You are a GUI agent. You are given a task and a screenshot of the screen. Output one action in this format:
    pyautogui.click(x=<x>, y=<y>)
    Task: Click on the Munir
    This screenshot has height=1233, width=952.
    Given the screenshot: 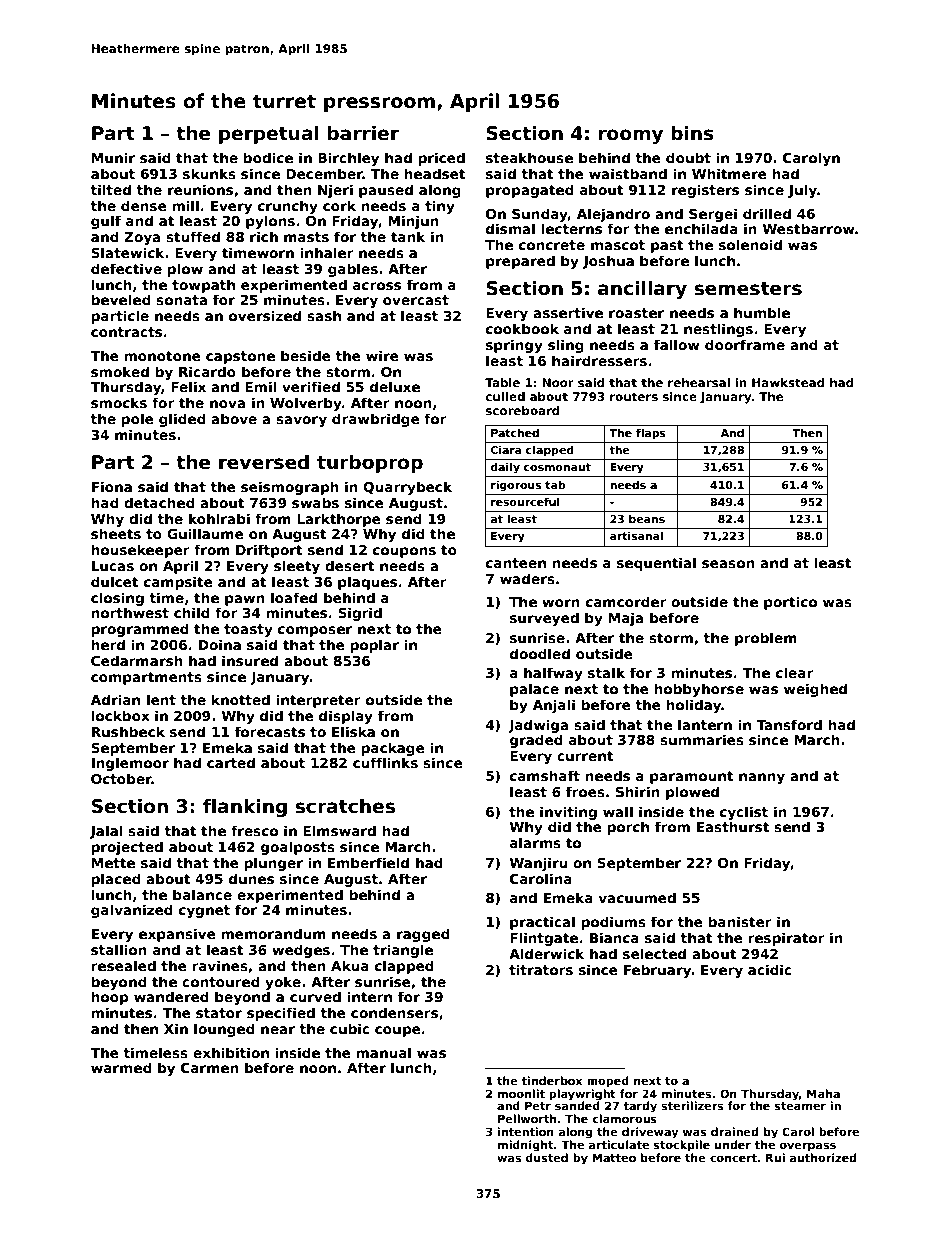 What is the action you would take?
    pyautogui.click(x=113, y=157)
